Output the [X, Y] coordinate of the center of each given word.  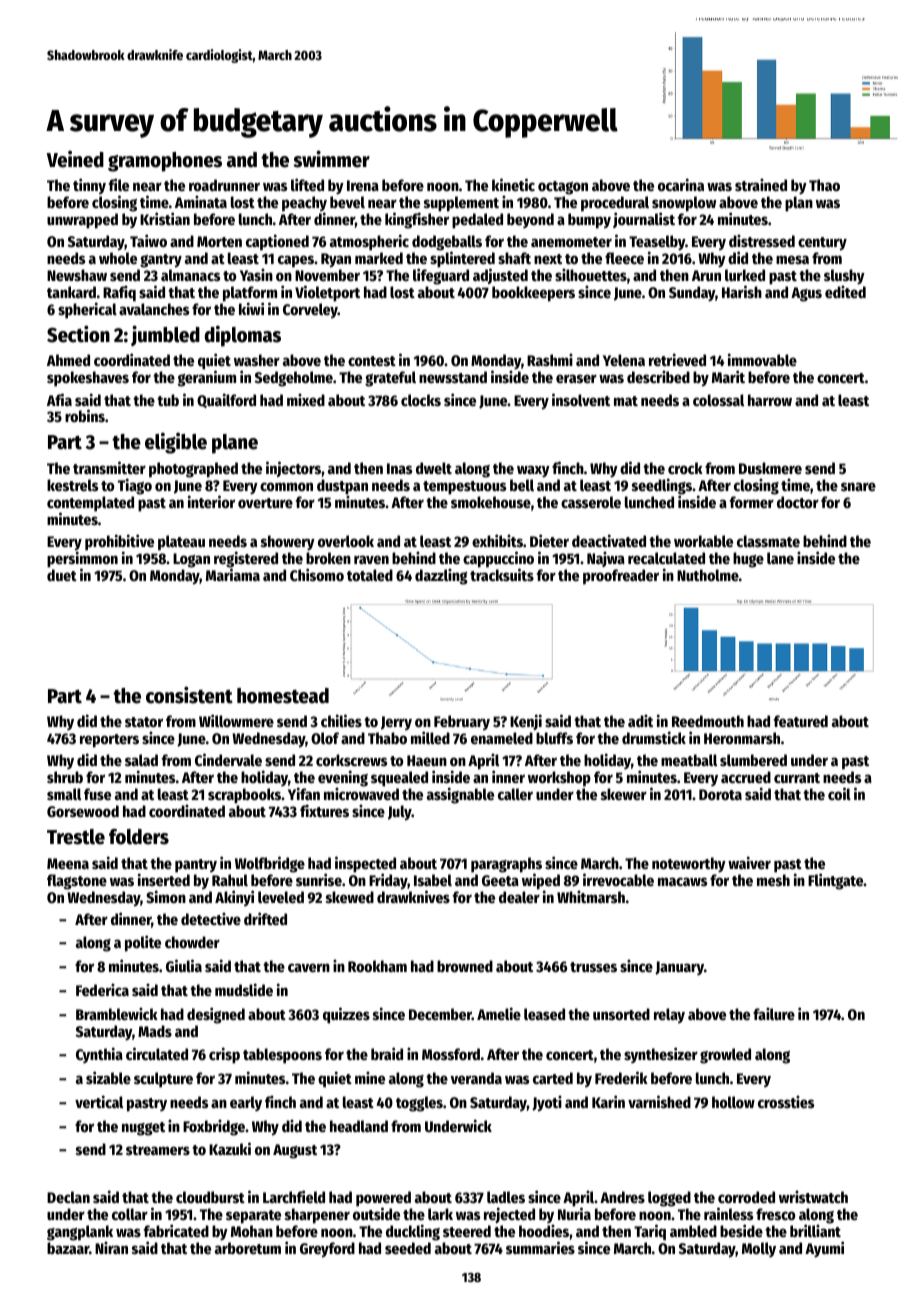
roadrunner [224, 185]
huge [748, 560]
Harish [742, 291]
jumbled [165, 336]
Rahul [230, 880]
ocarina [681, 184]
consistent [189, 695]
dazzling [441, 576]
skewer [624, 794]
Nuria [574, 1213]
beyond [530, 220]
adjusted [500, 276]
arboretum [248, 1248]
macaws [682, 881]
